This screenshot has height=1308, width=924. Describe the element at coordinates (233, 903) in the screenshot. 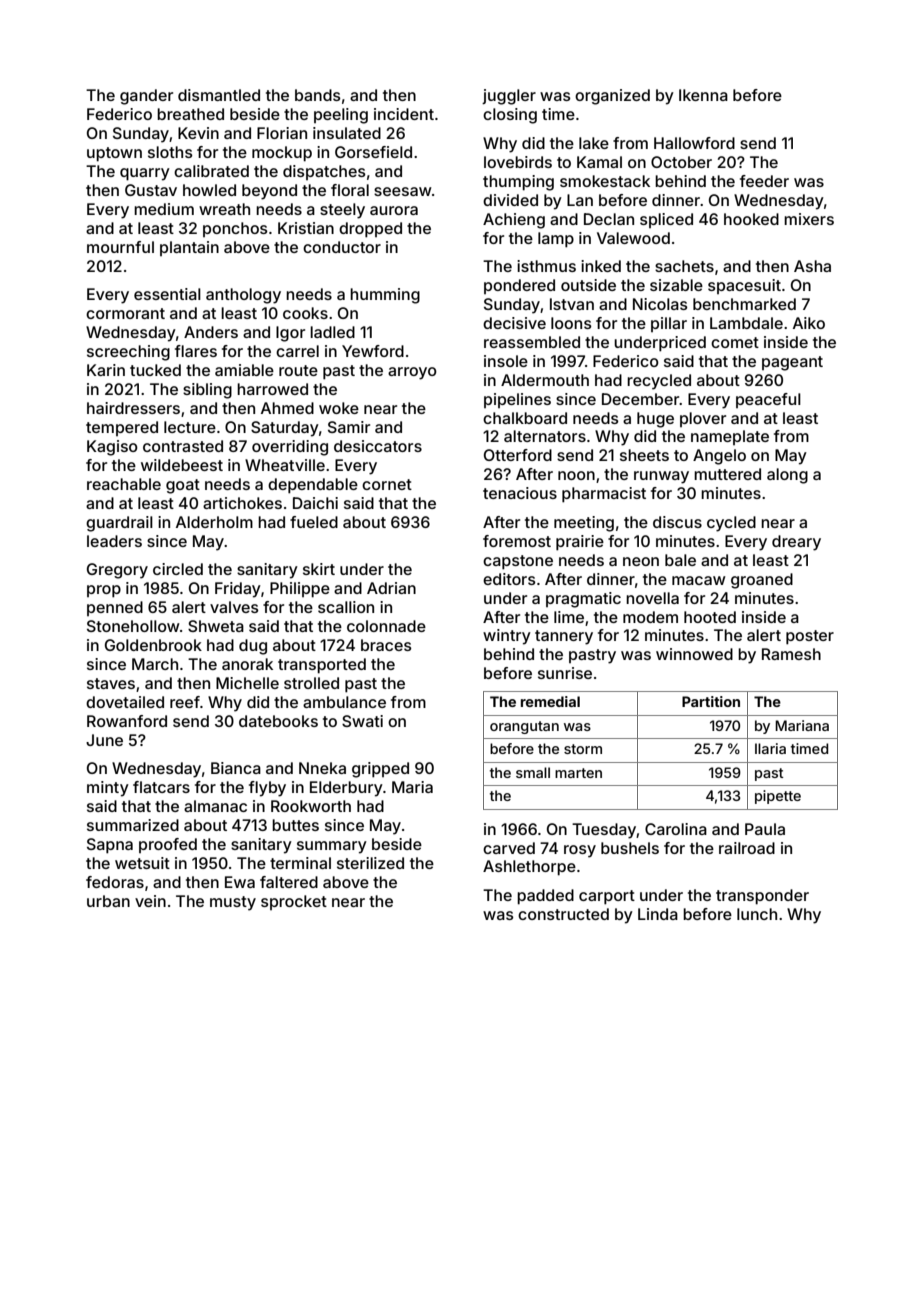

I see `musty` at that location.
